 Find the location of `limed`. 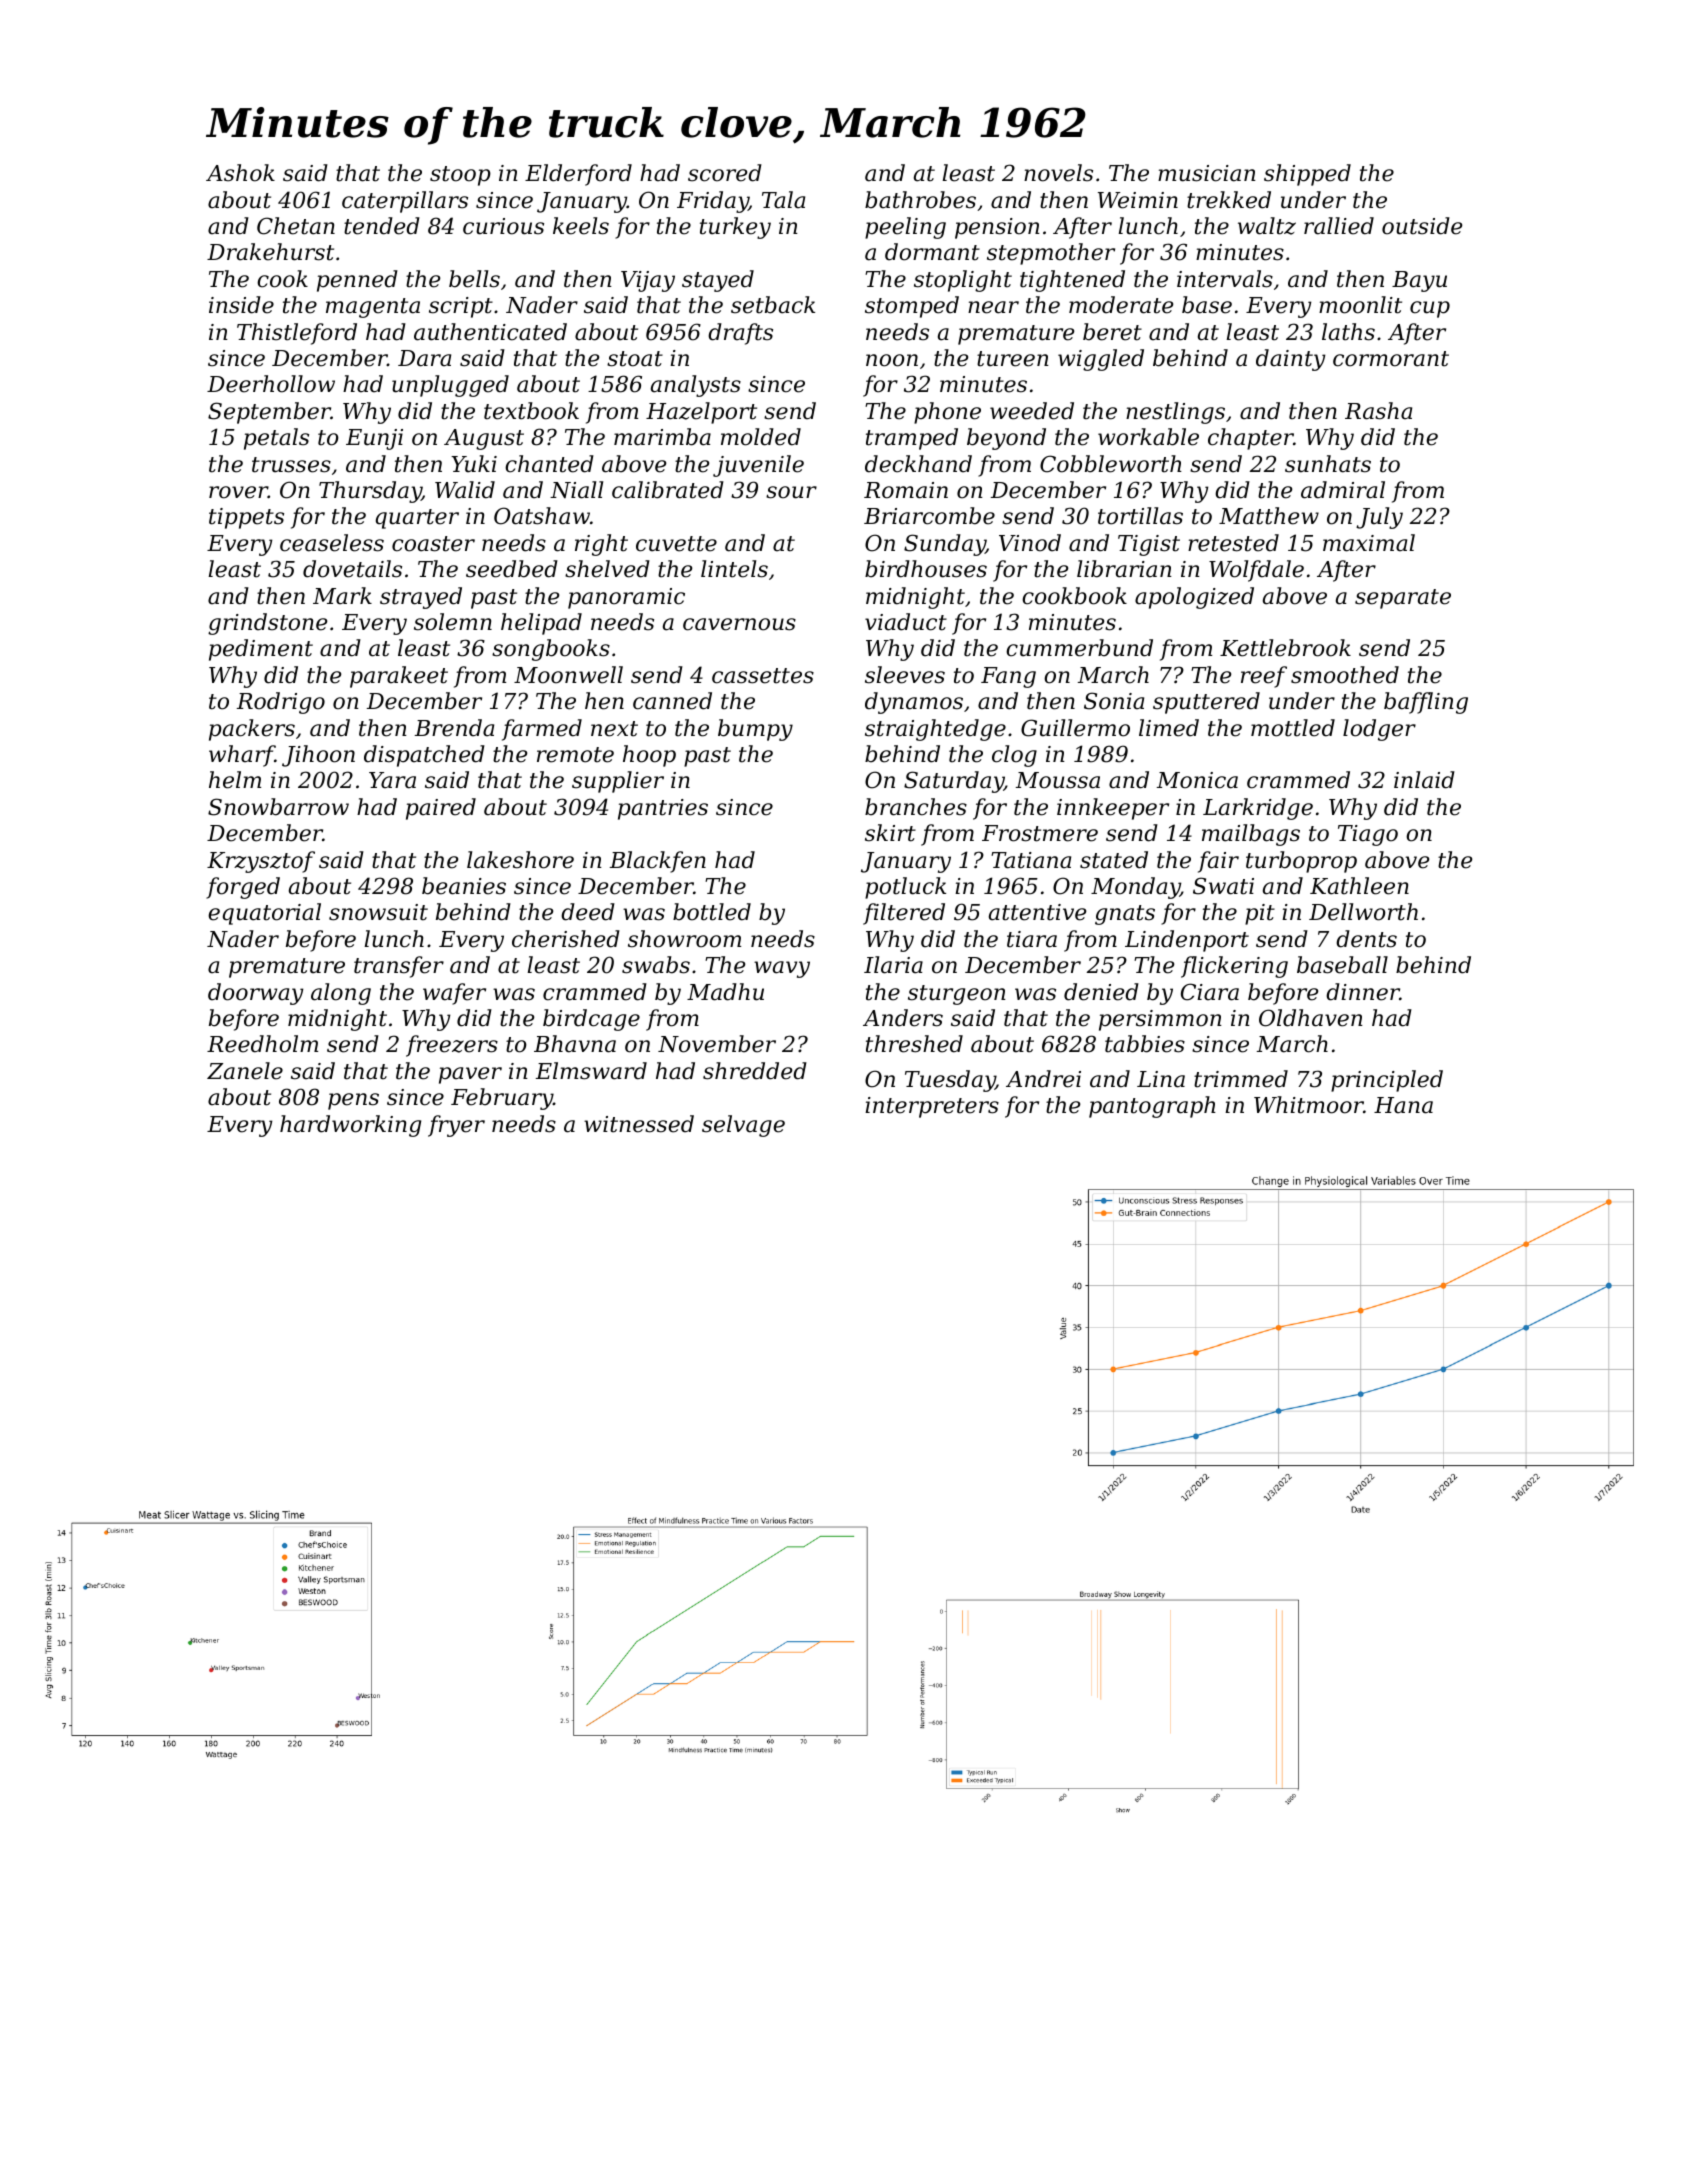

limed is located at coordinates (1169, 728).
